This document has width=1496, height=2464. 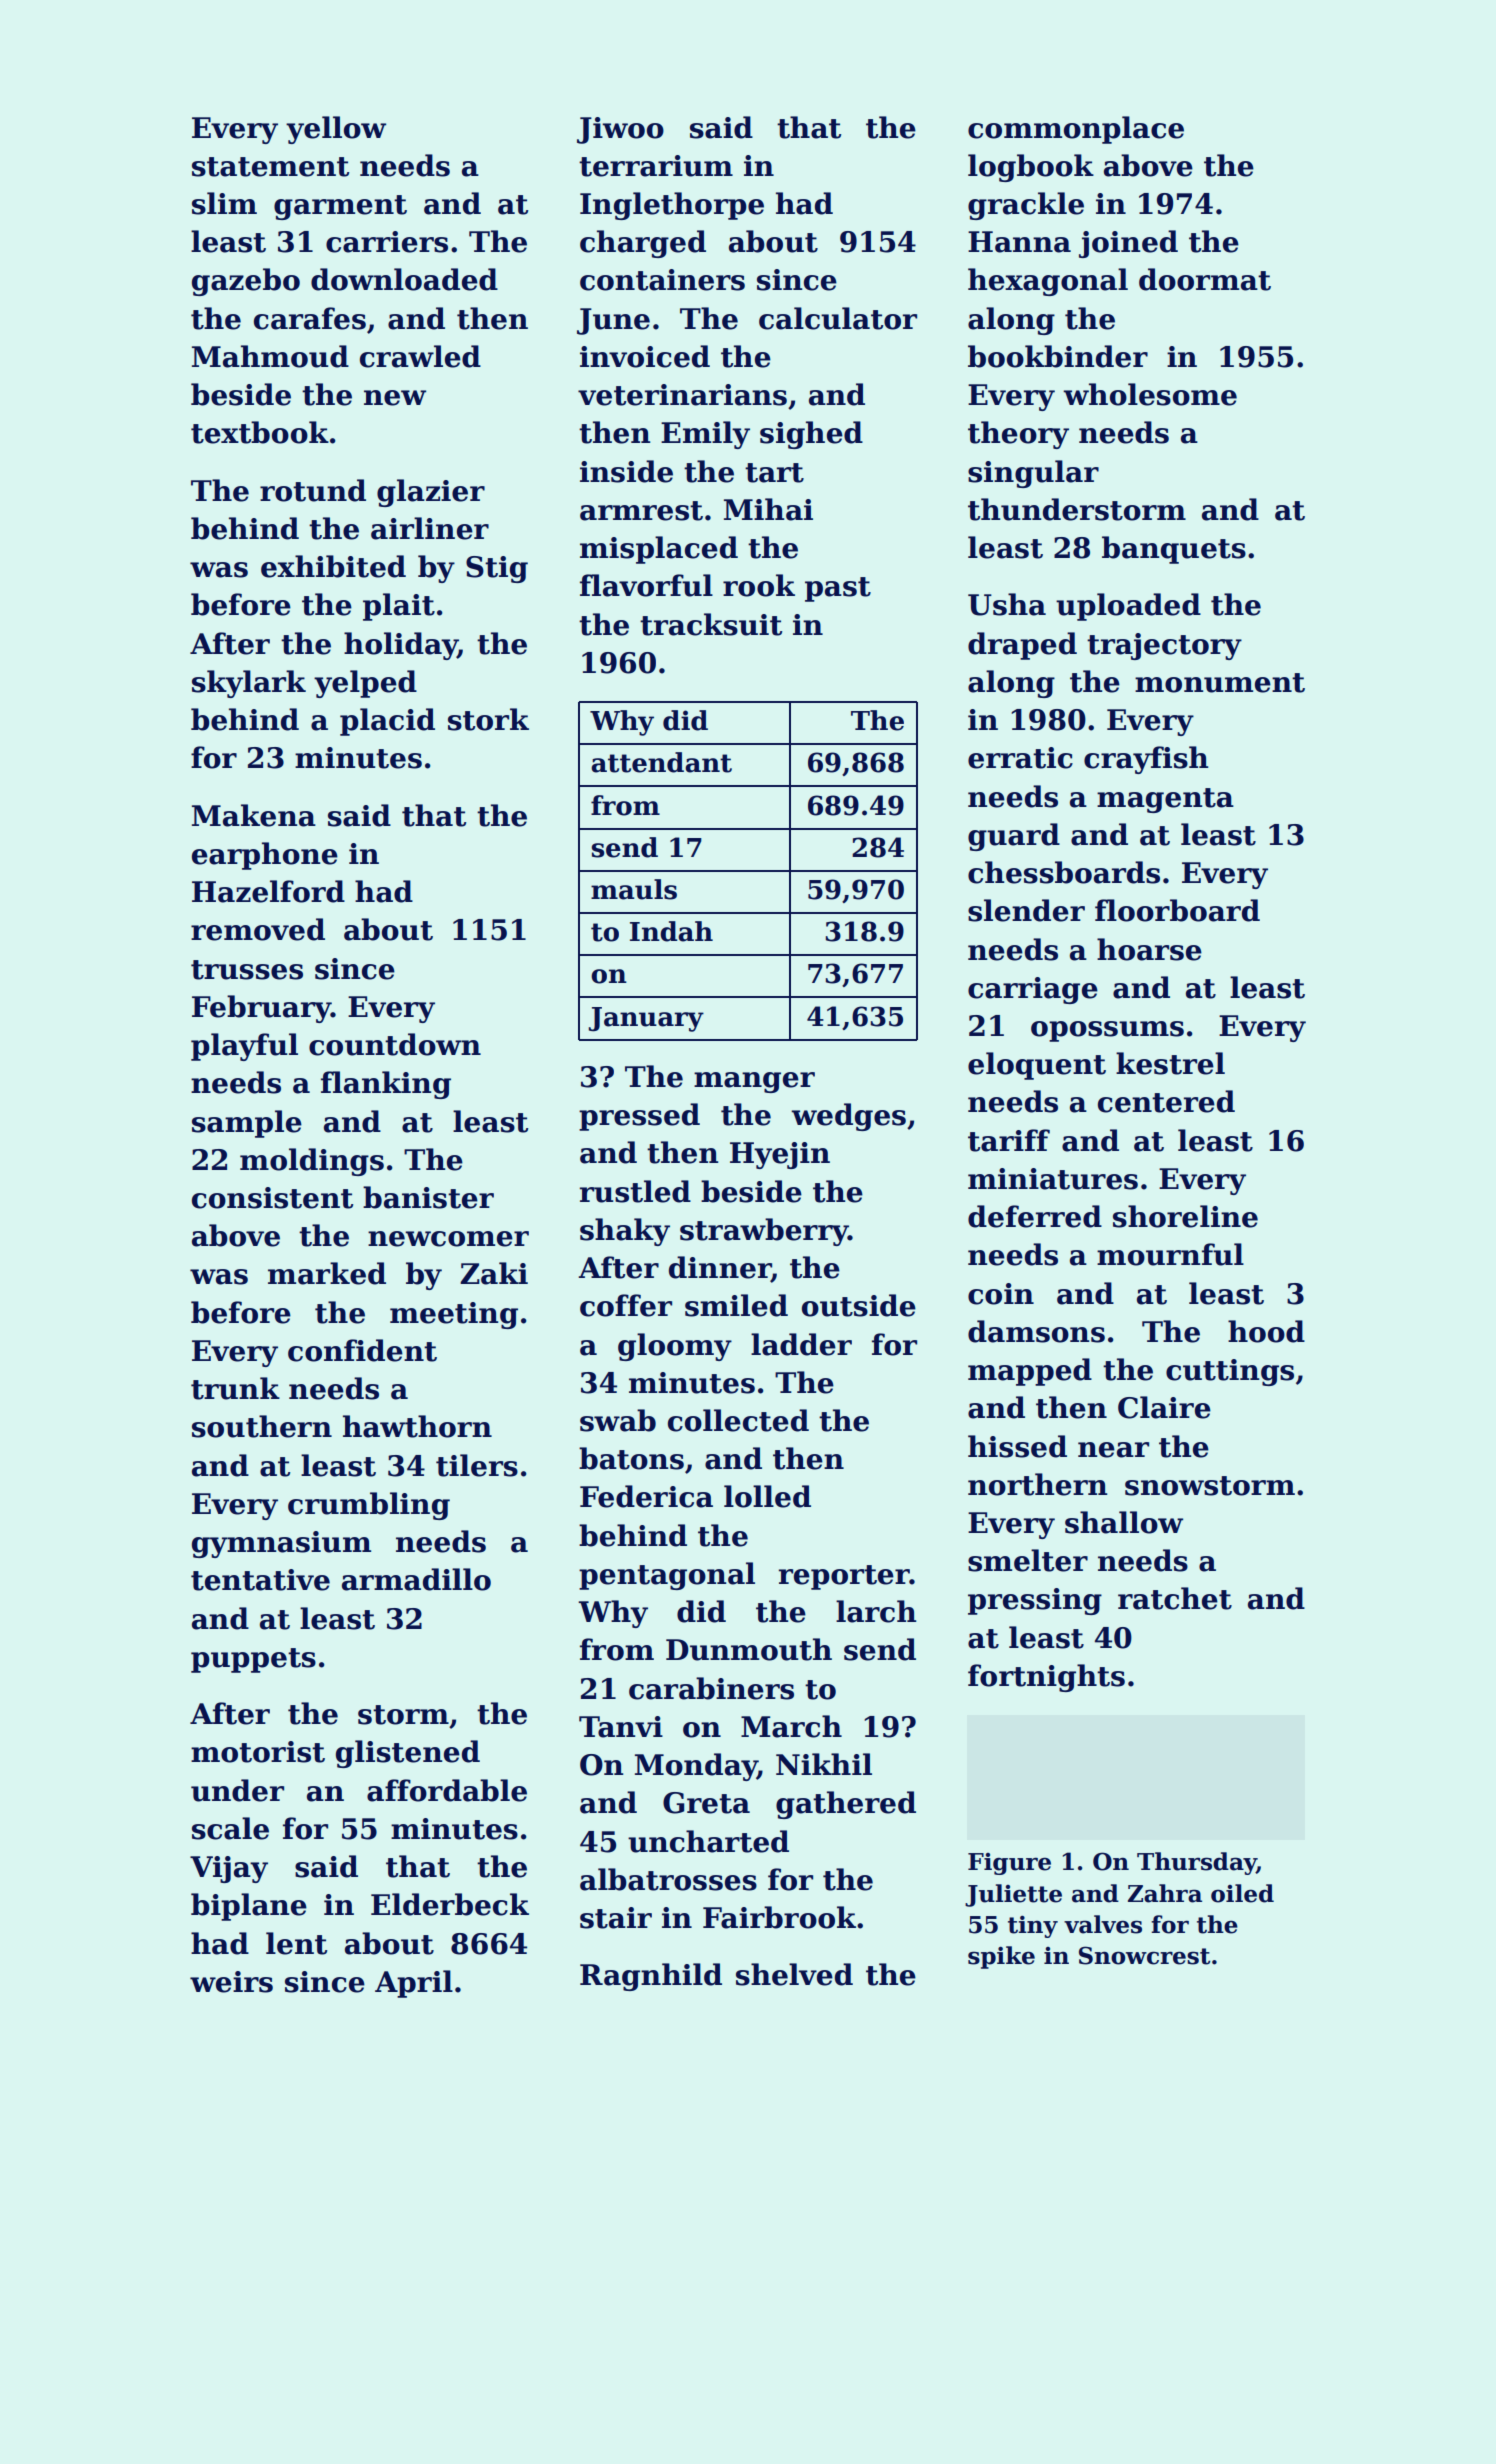 What do you see at coordinates (662, 280) in the document?
I see `containers` at bounding box center [662, 280].
